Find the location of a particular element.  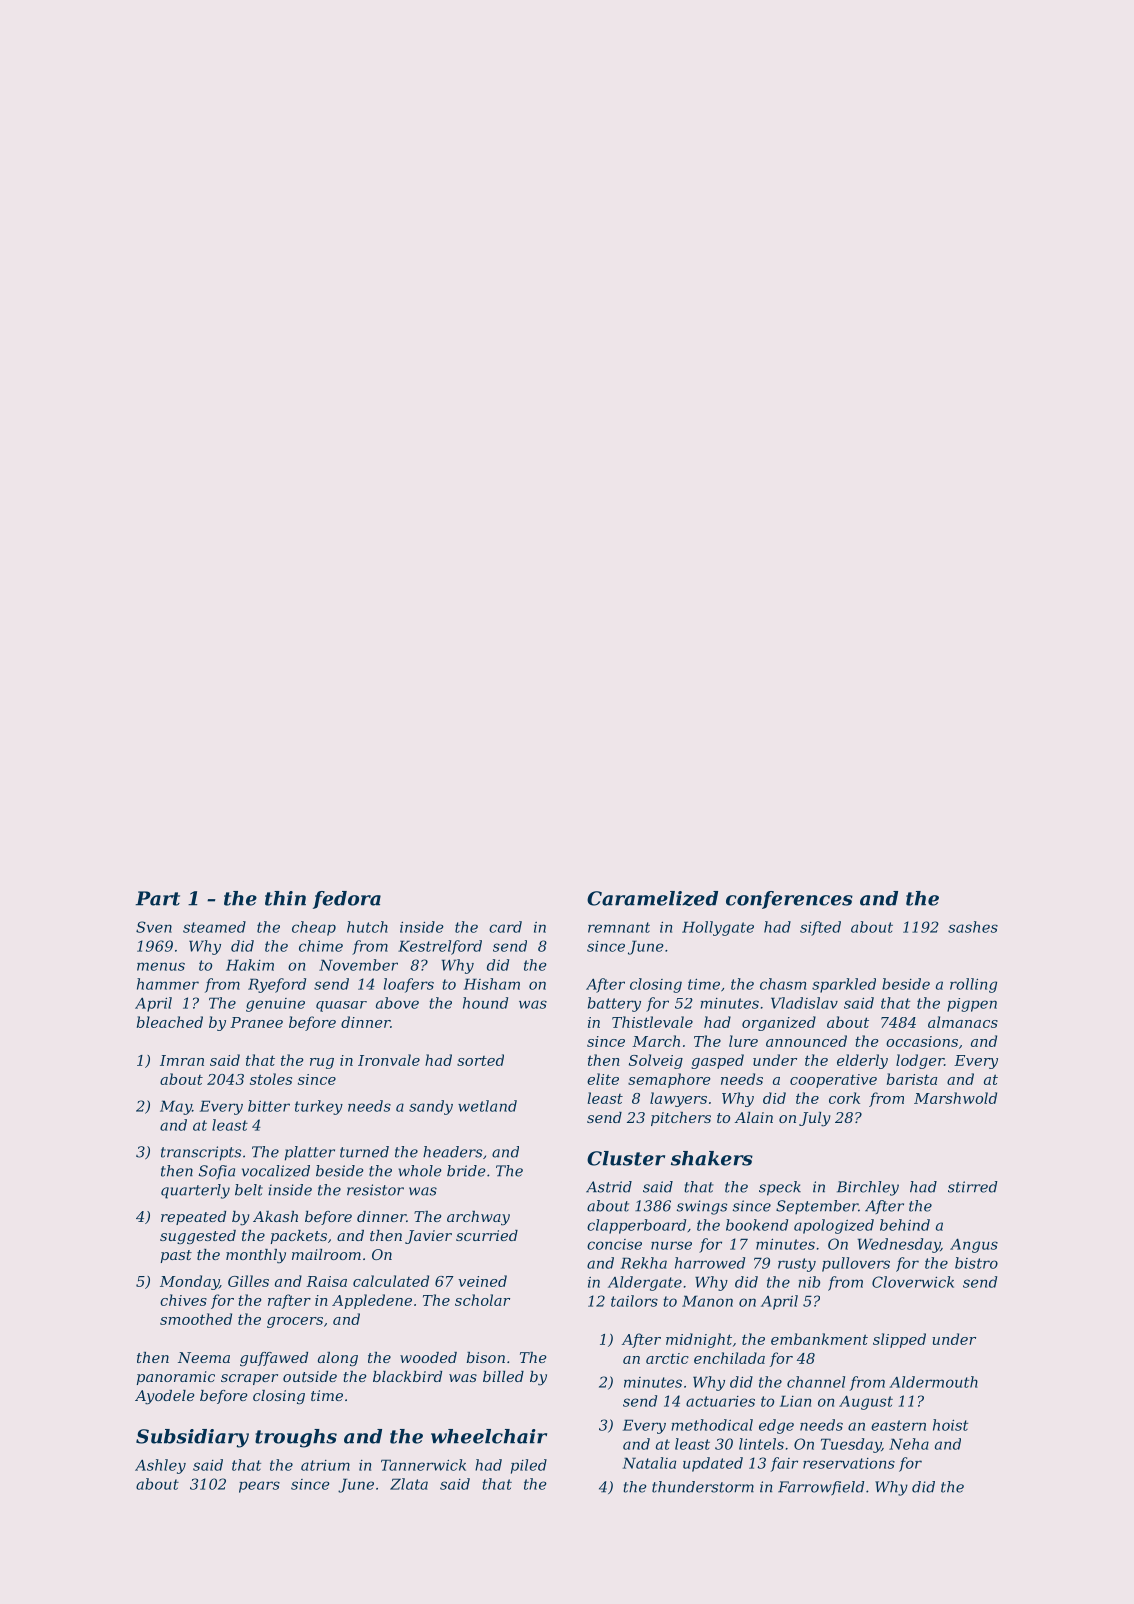

conferences is located at coordinates (789, 900).
